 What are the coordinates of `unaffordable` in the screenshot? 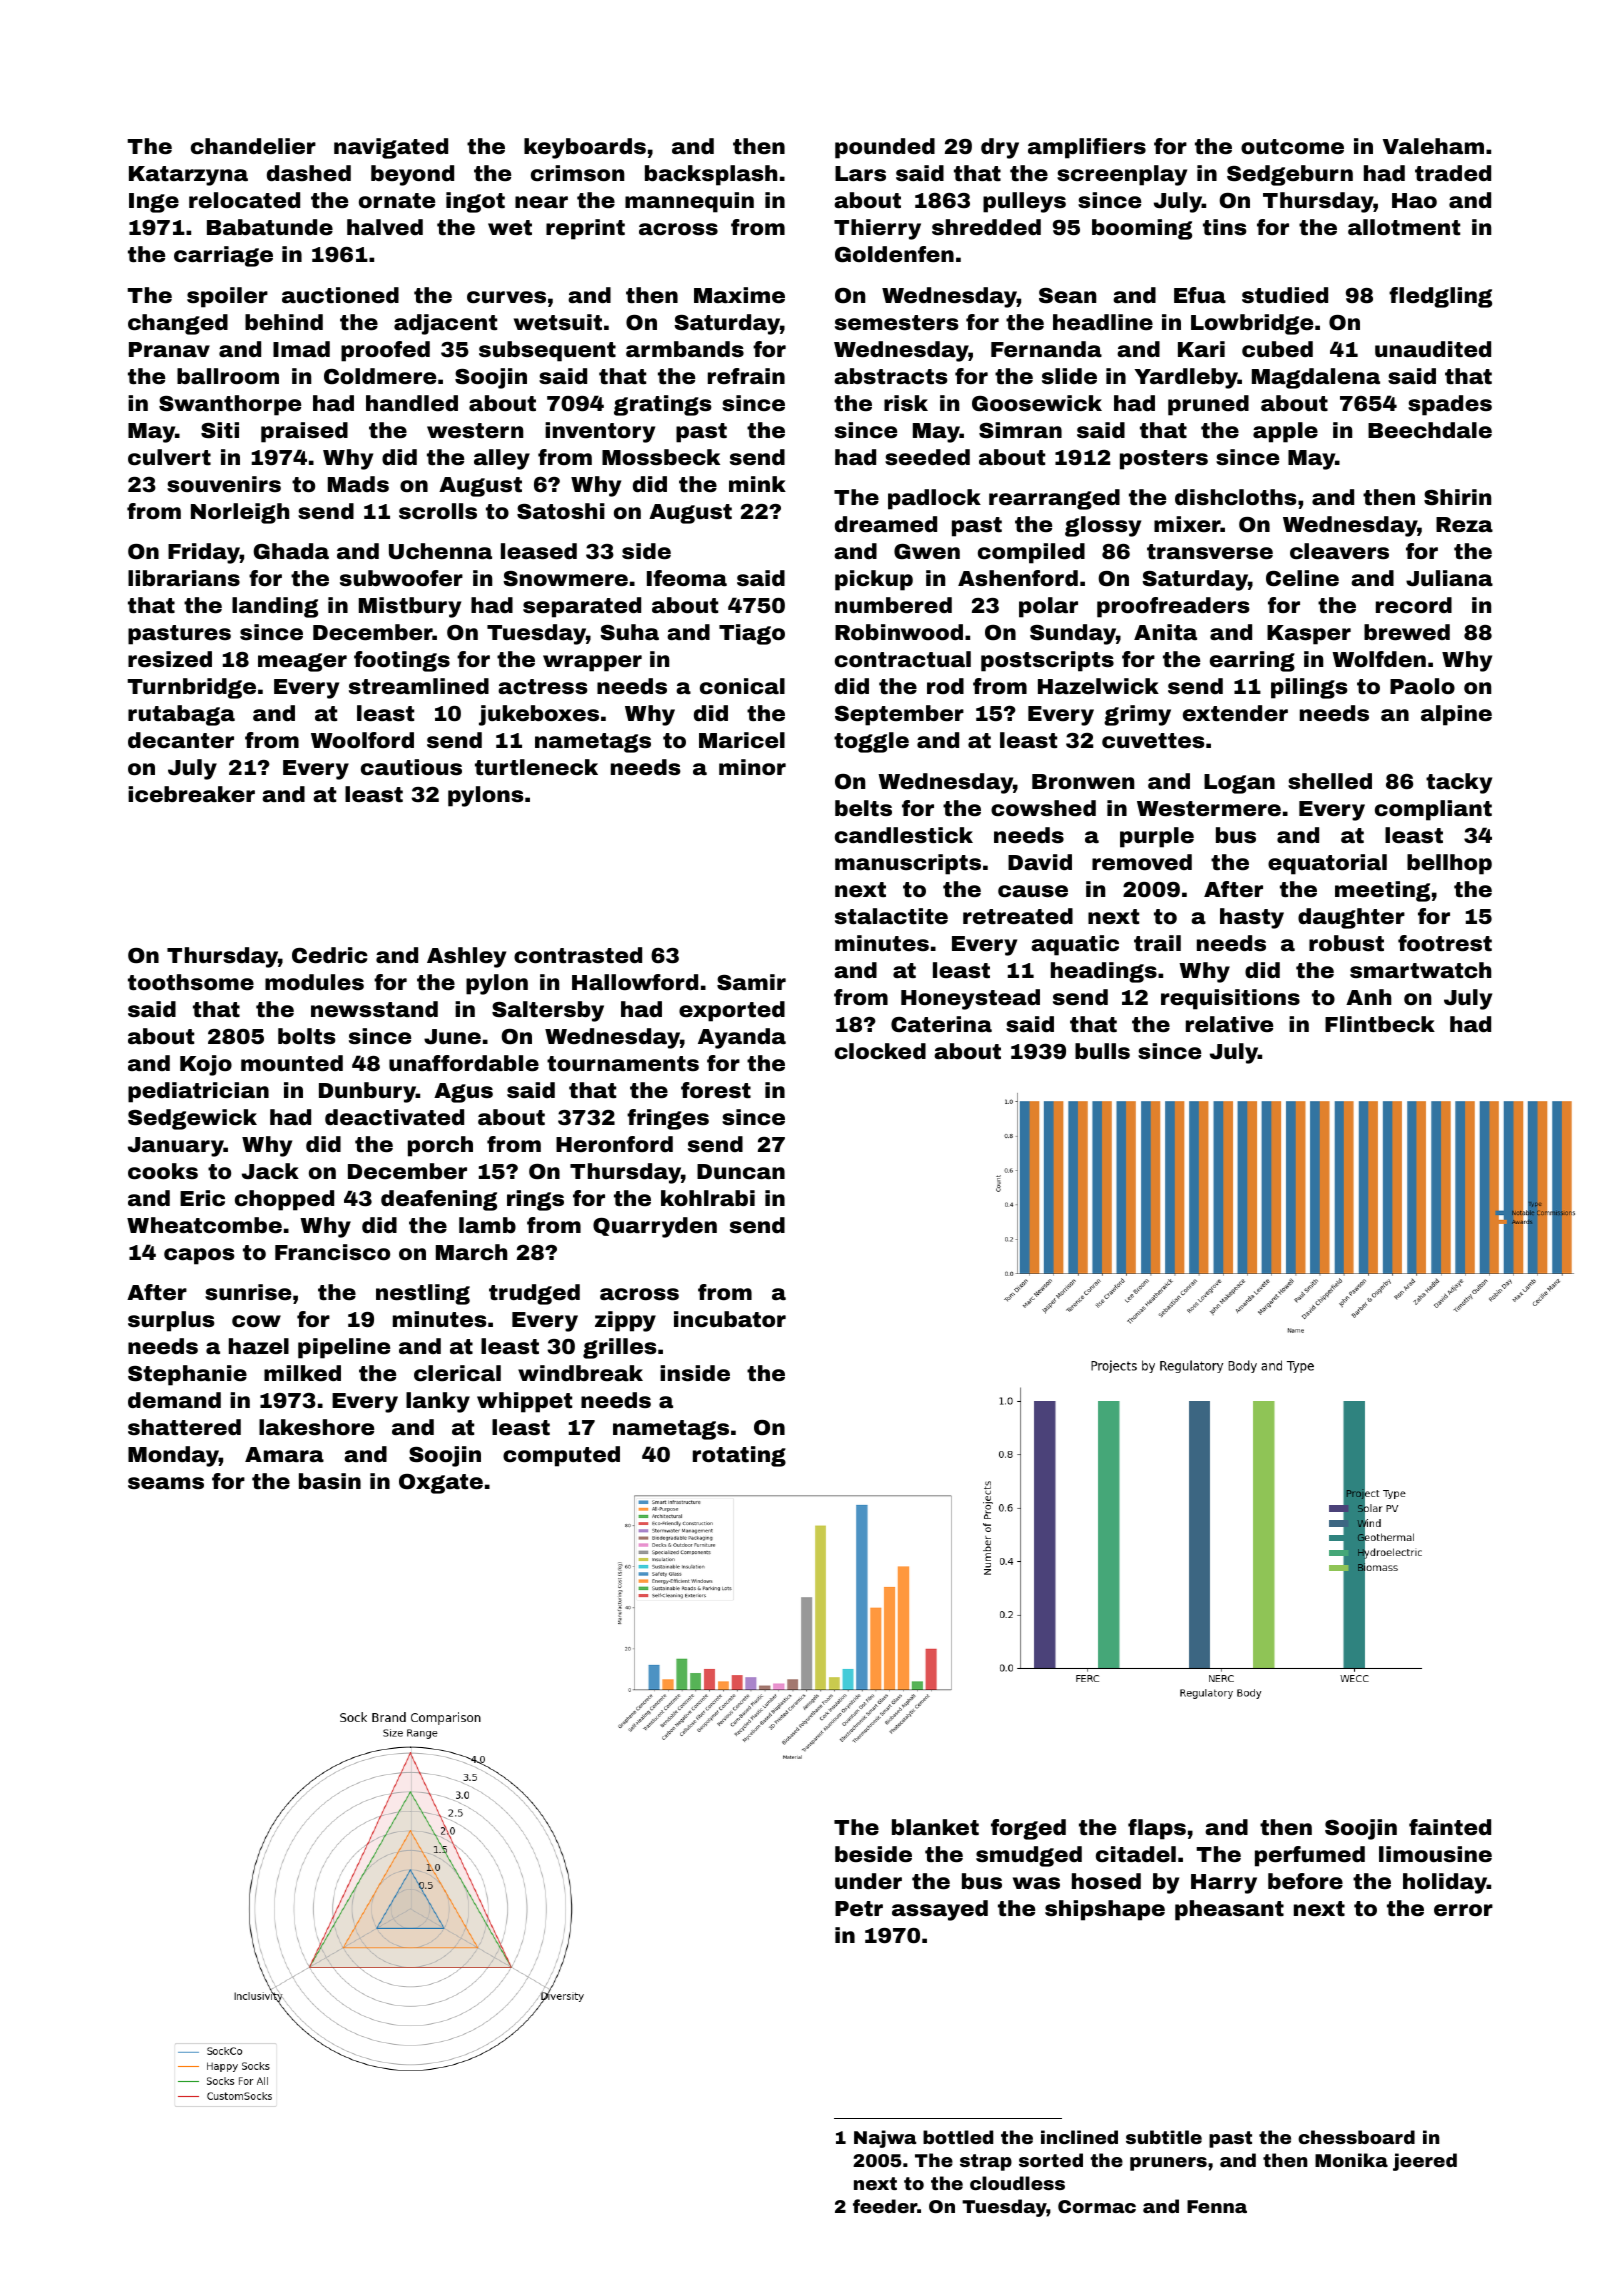 It's located at (464, 1063).
